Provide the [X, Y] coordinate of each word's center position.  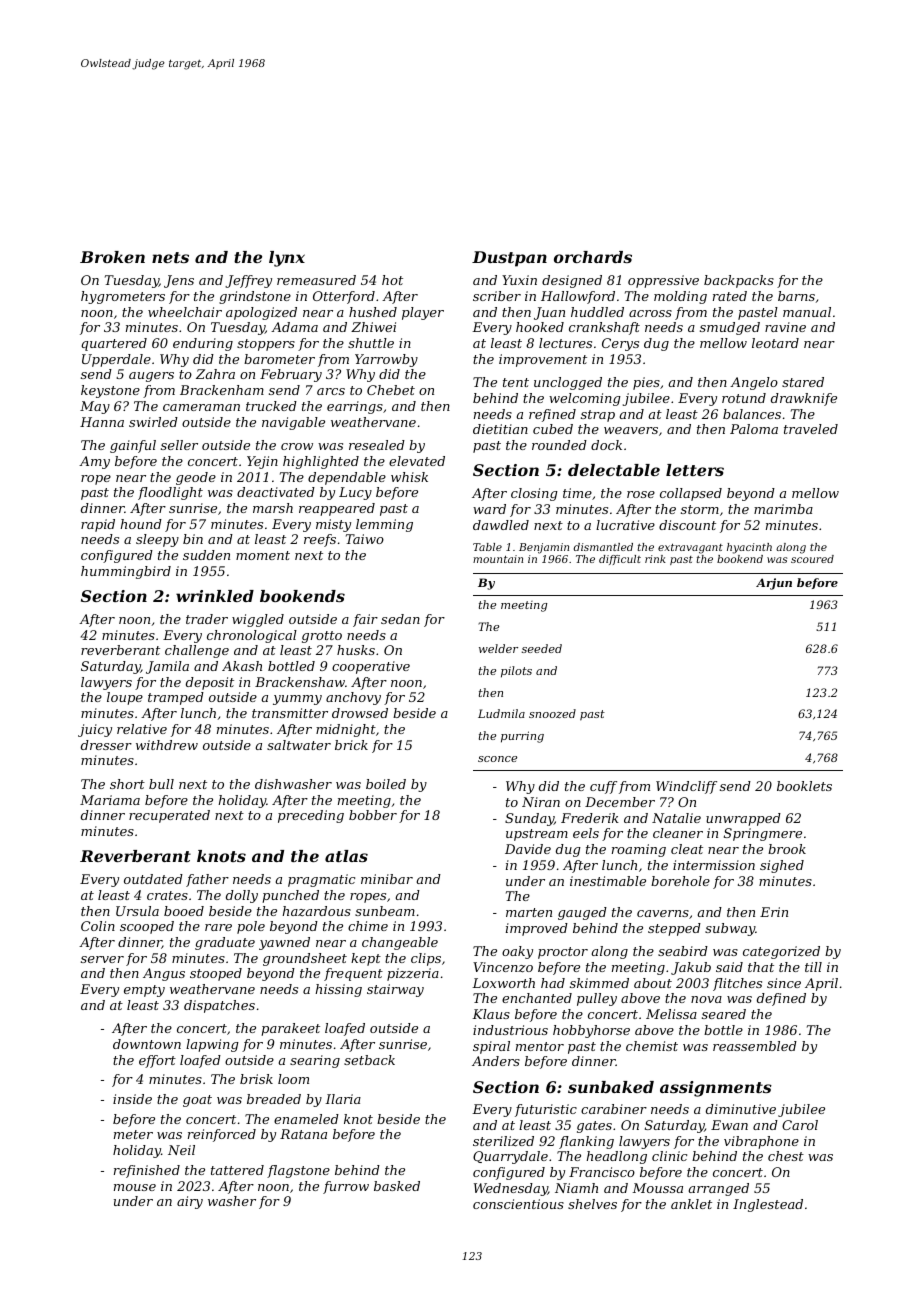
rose [641, 494]
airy [190, 1202]
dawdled [501, 525]
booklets [804, 786]
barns [796, 296]
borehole [680, 881]
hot [392, 280]
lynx [287, 259]
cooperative [371, 667]
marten [529, 912]
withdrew [167, 745]
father [207, 880]
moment [263, 555]
